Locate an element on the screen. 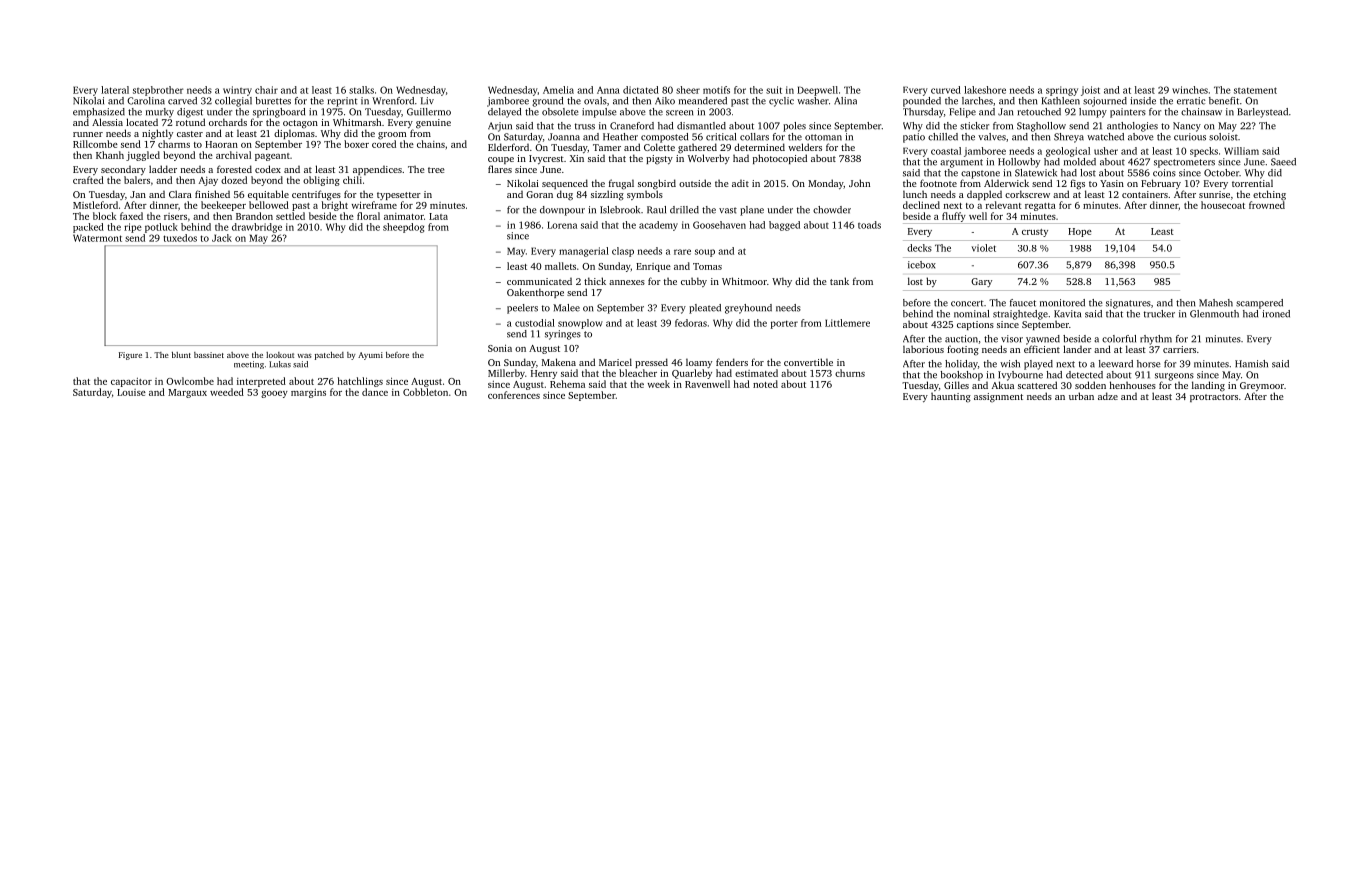 The height and width of the screenshot is (887, 1372). faxed is located at coordinates (131, 216).
